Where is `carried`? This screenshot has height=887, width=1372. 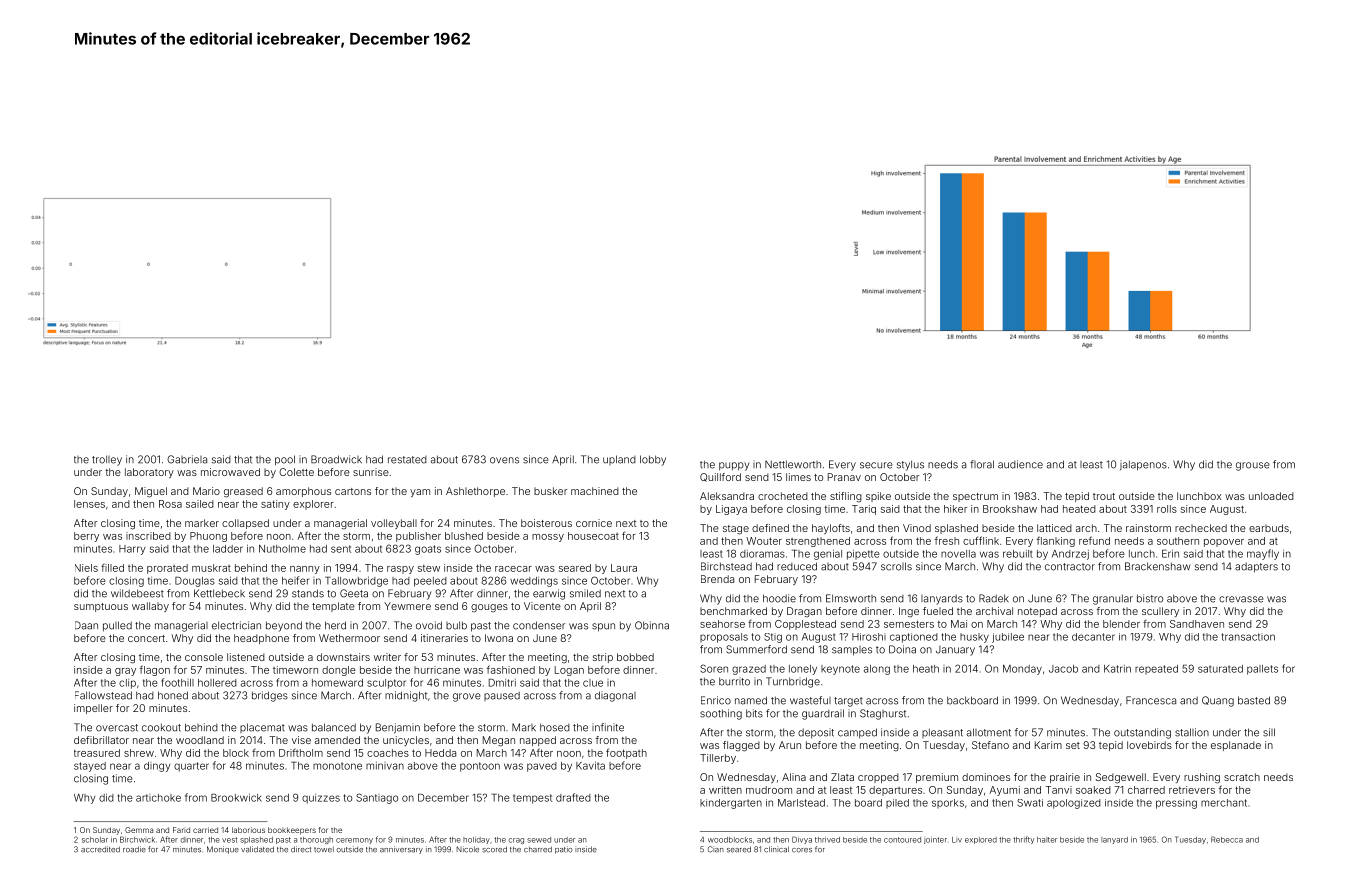
carried is located at coordinates (205, 830).
